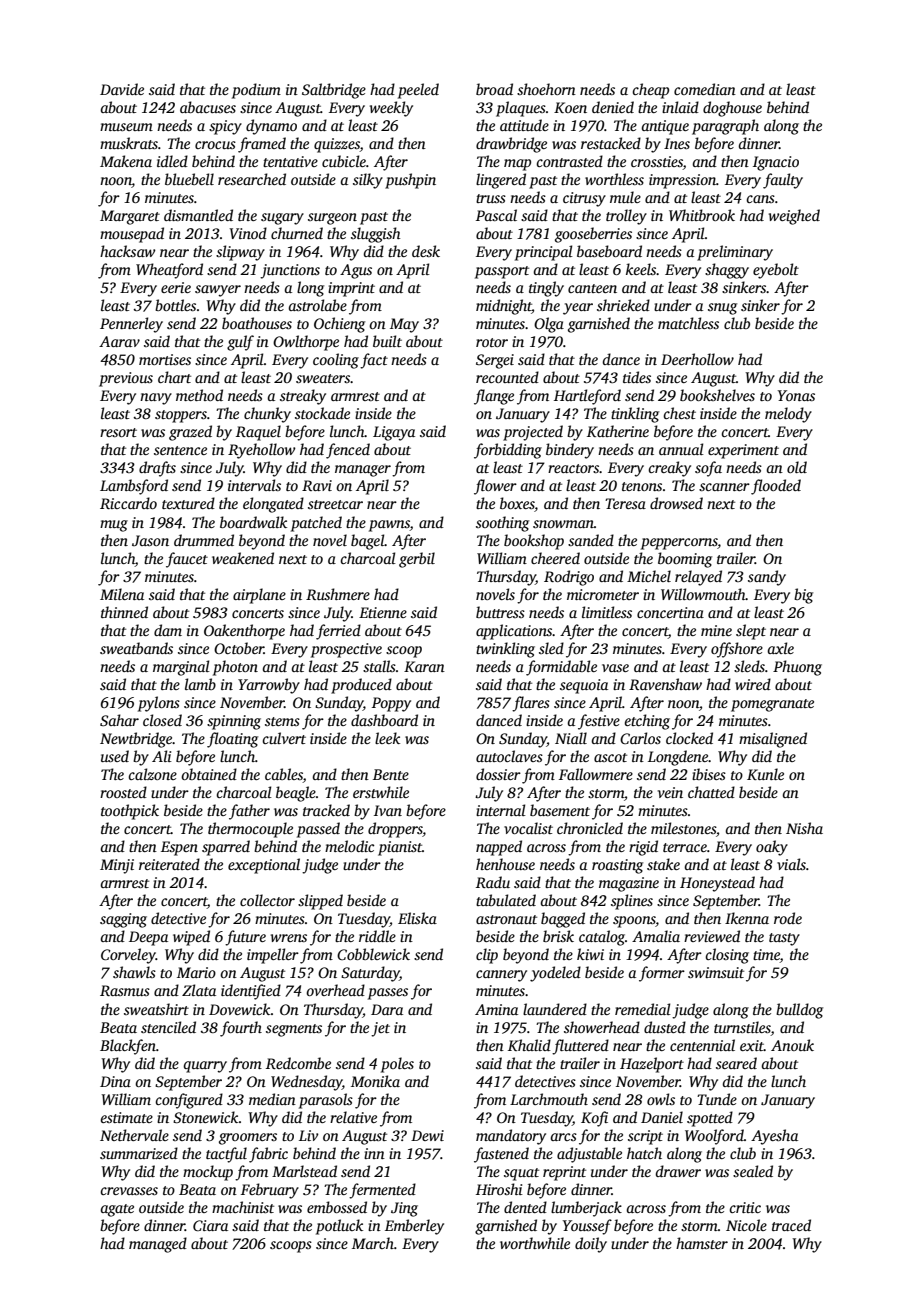 Image resolution: width=924 pixels, height=1311 pixels. Describe the element at coordinates (187, 560) in the screenshot. I see `faucet` at that location.
